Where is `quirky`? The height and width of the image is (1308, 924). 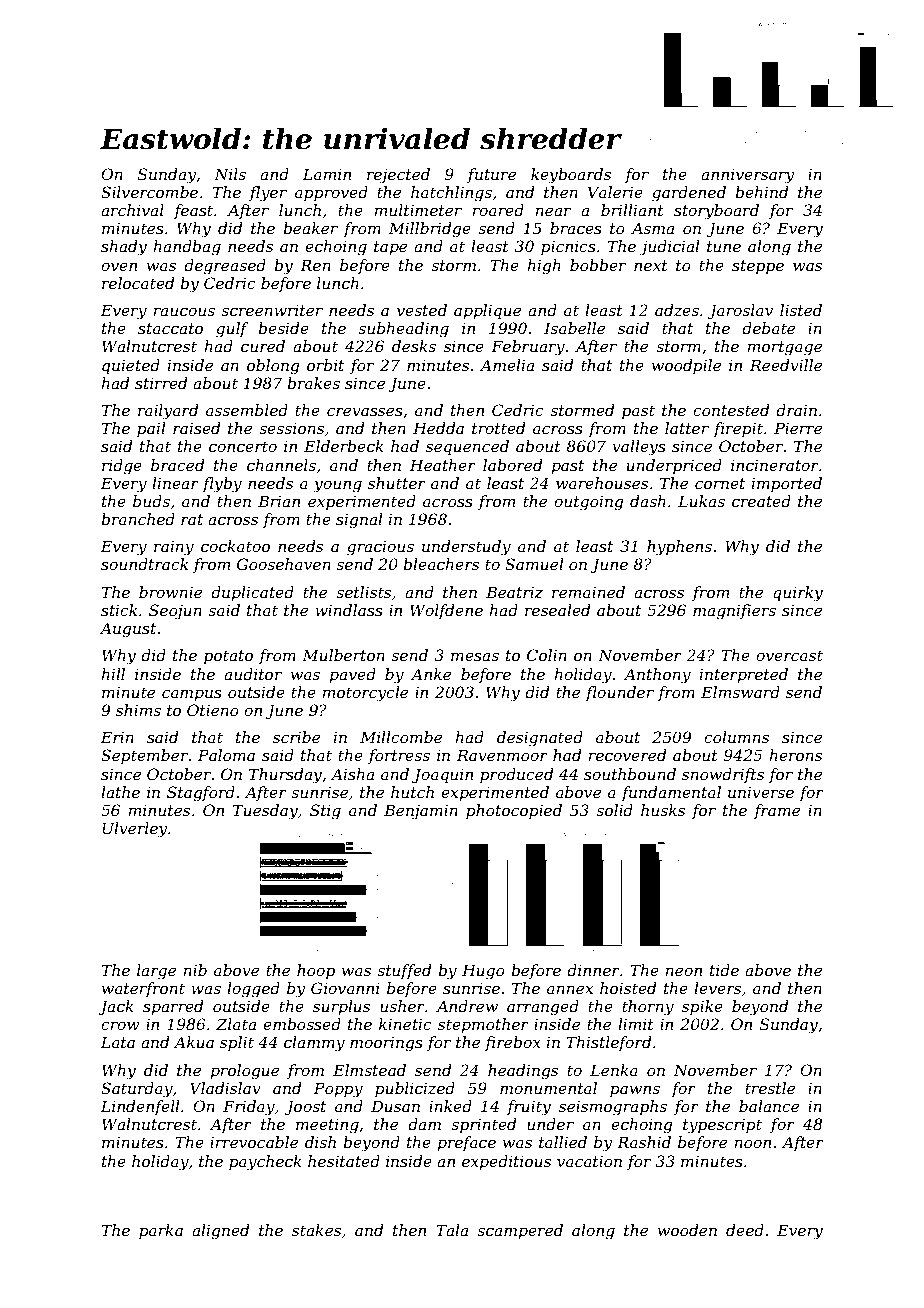
quirky is located at coordinates (798, 594).
